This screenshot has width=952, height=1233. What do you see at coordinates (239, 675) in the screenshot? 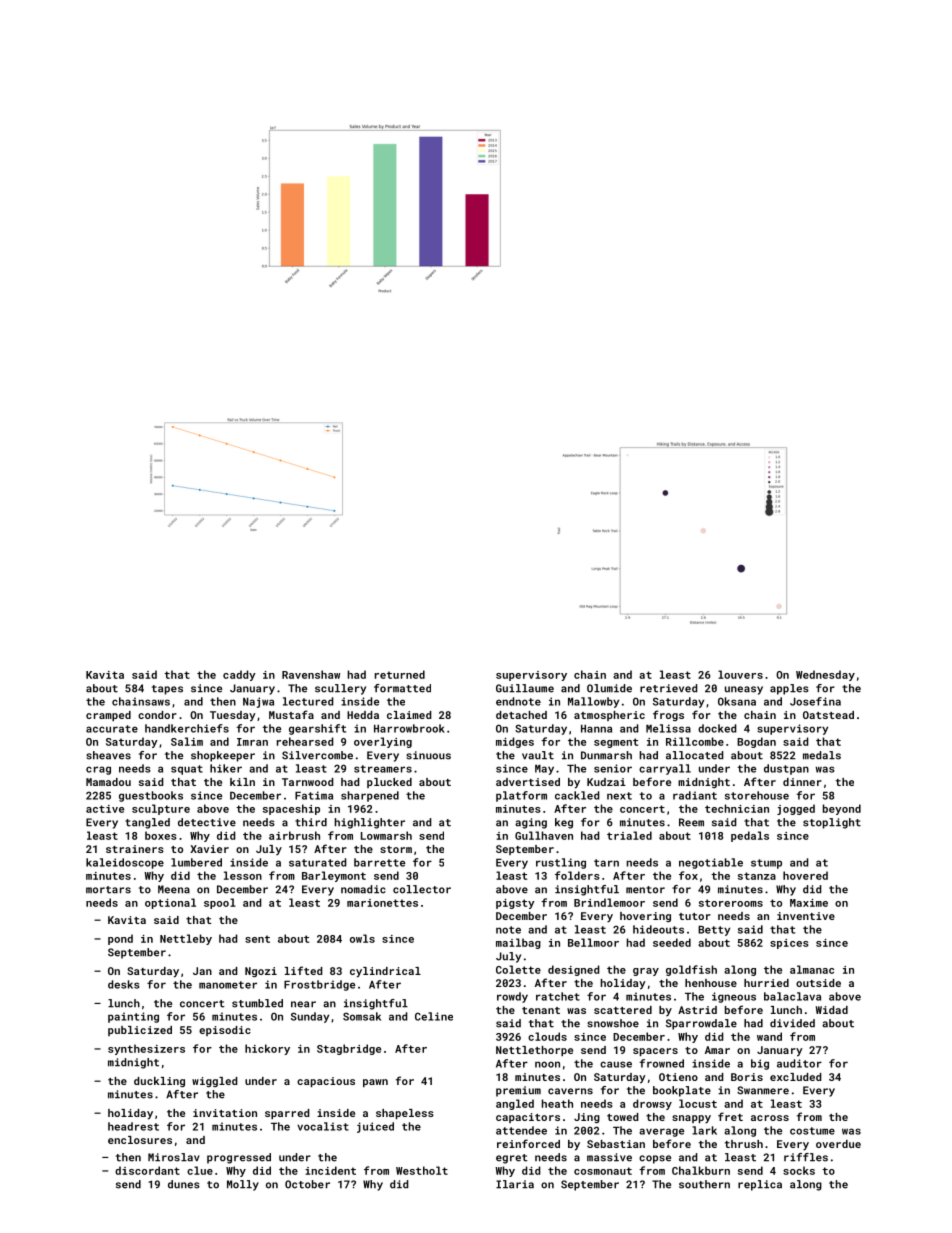
I see `caddy` at bounding box center [239, 675].
